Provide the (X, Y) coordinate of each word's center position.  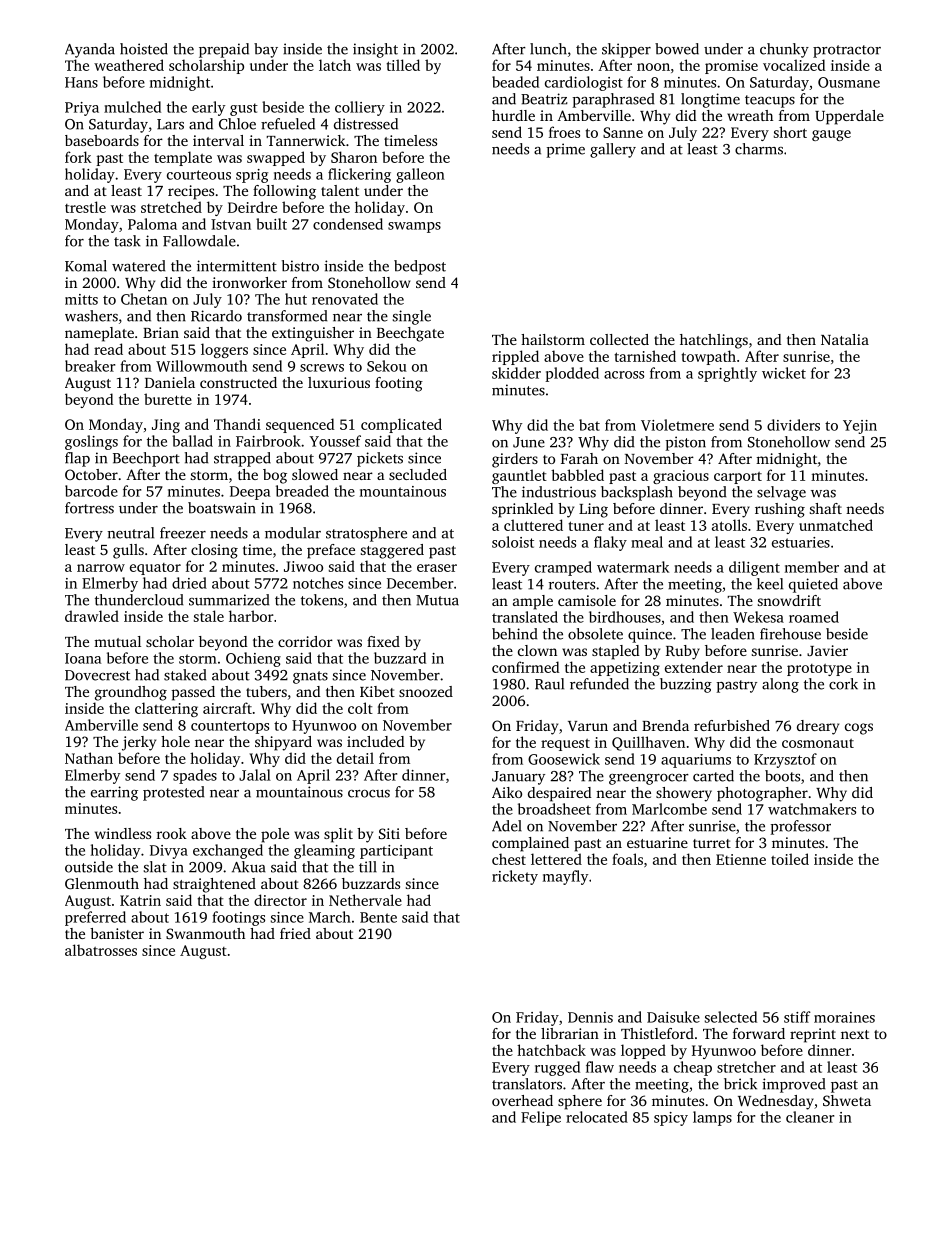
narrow (101, 568)
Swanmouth (205, 933)
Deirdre (252, 207)
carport (738, 478)
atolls (729, 525)
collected (619, 339)
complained (530, 844)
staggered (392, 551)
